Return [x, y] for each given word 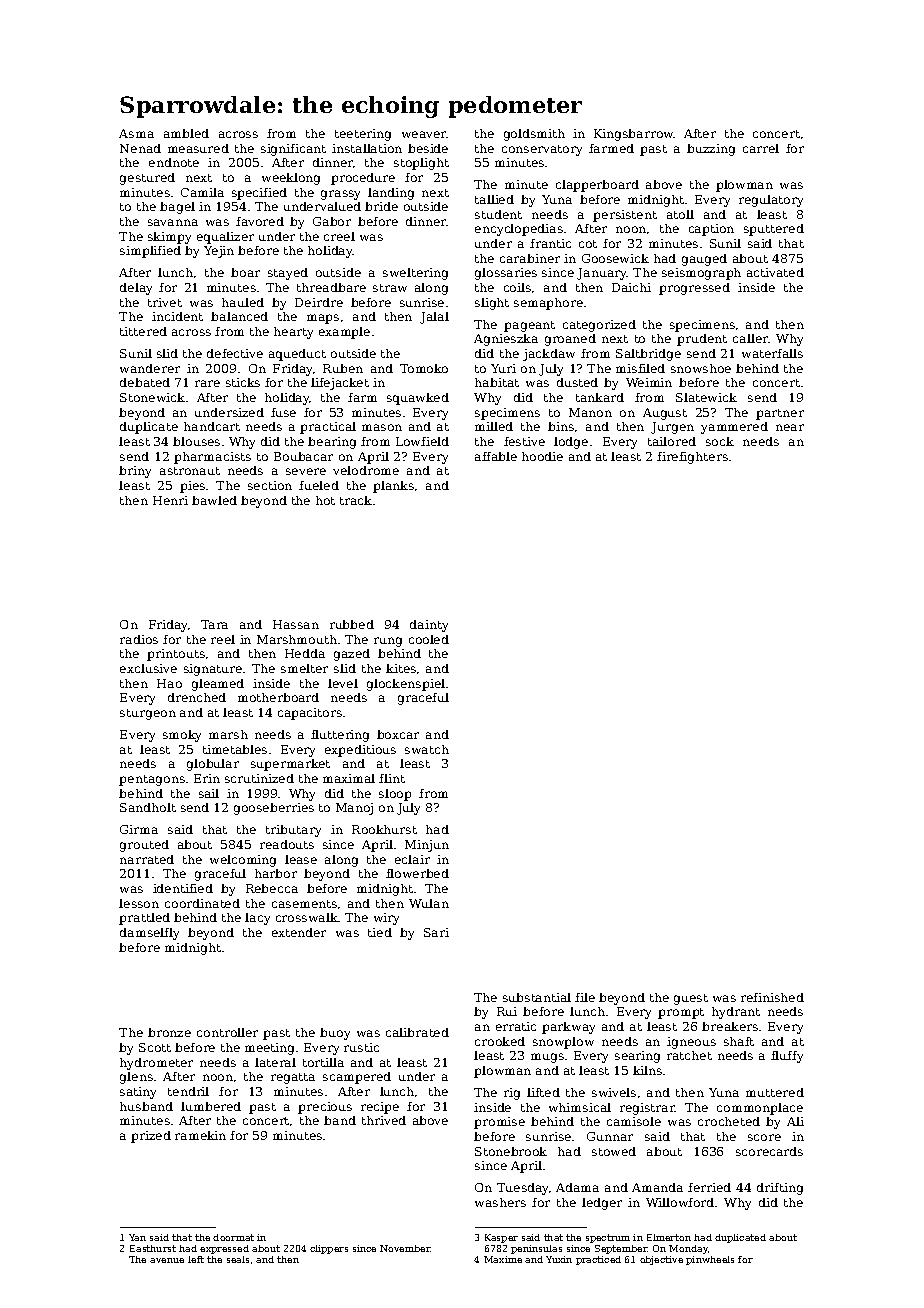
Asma [136, 133]
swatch [427, 749]
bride [381, 206]
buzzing [711, 150]
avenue [167, 1260]
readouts [287, 844]
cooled [429, 639]
